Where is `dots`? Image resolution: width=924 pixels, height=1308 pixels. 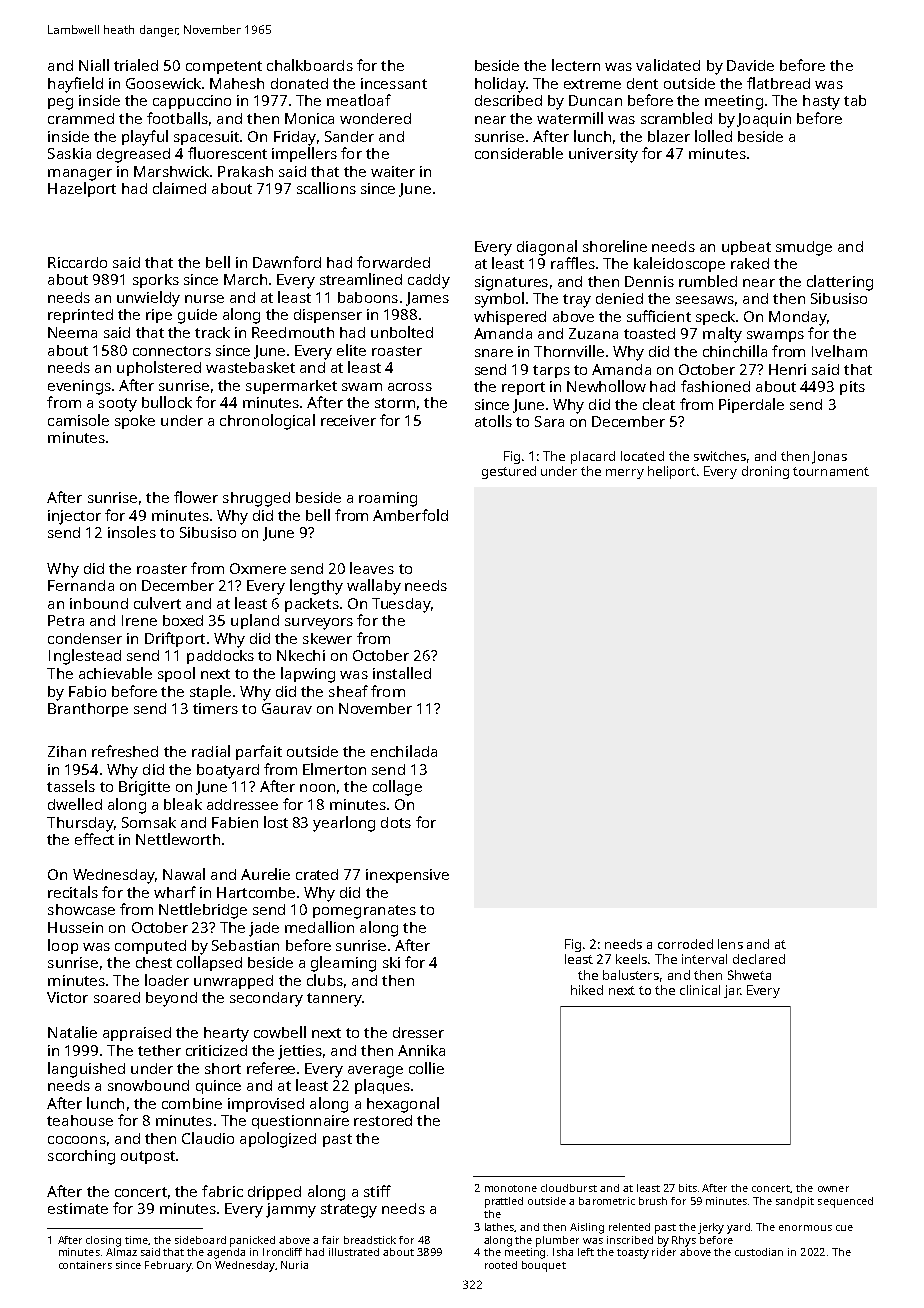
dots is located at coordinates (396, 822).
